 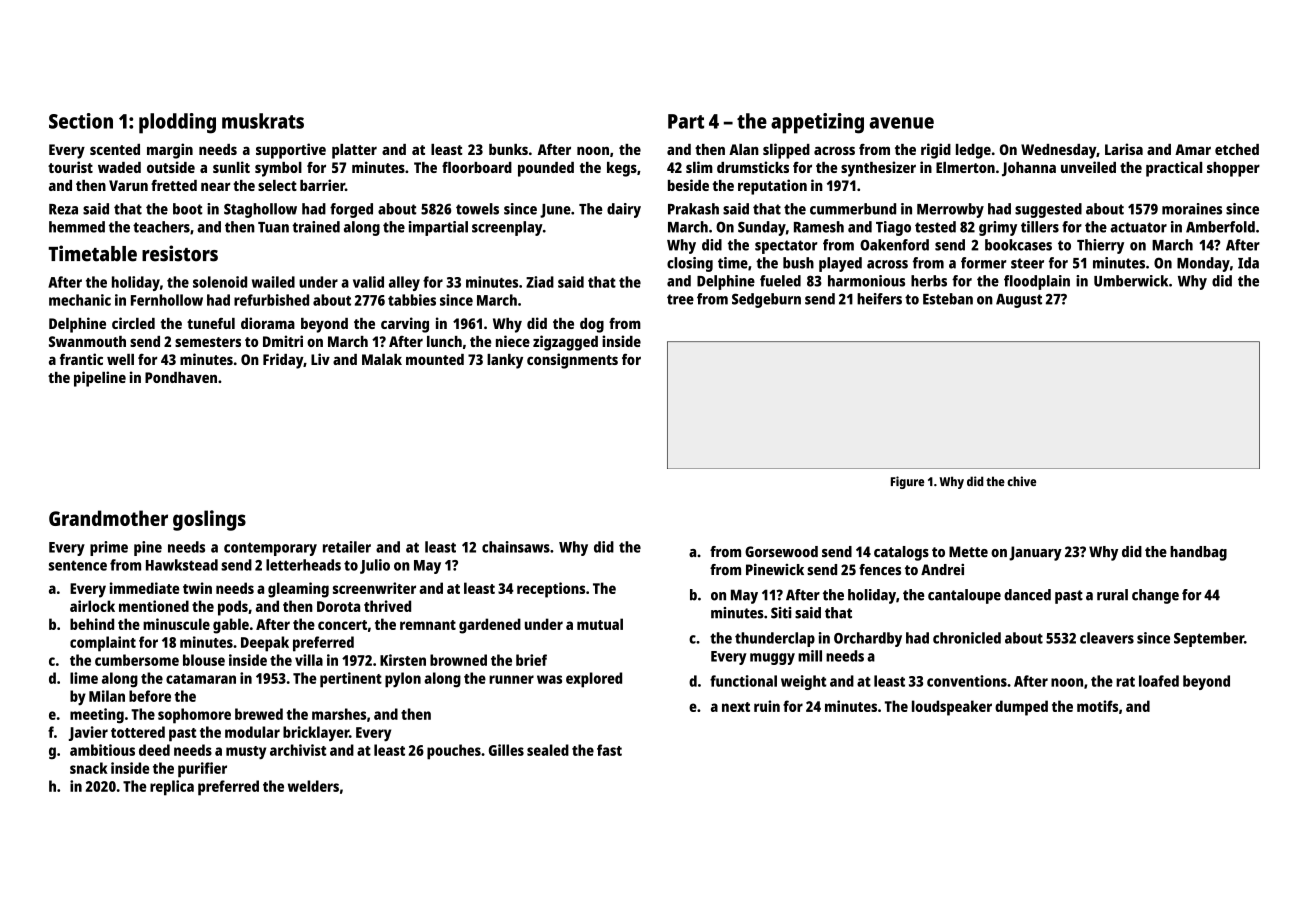 I want to click on slipped, so click(x=786, y=151).
